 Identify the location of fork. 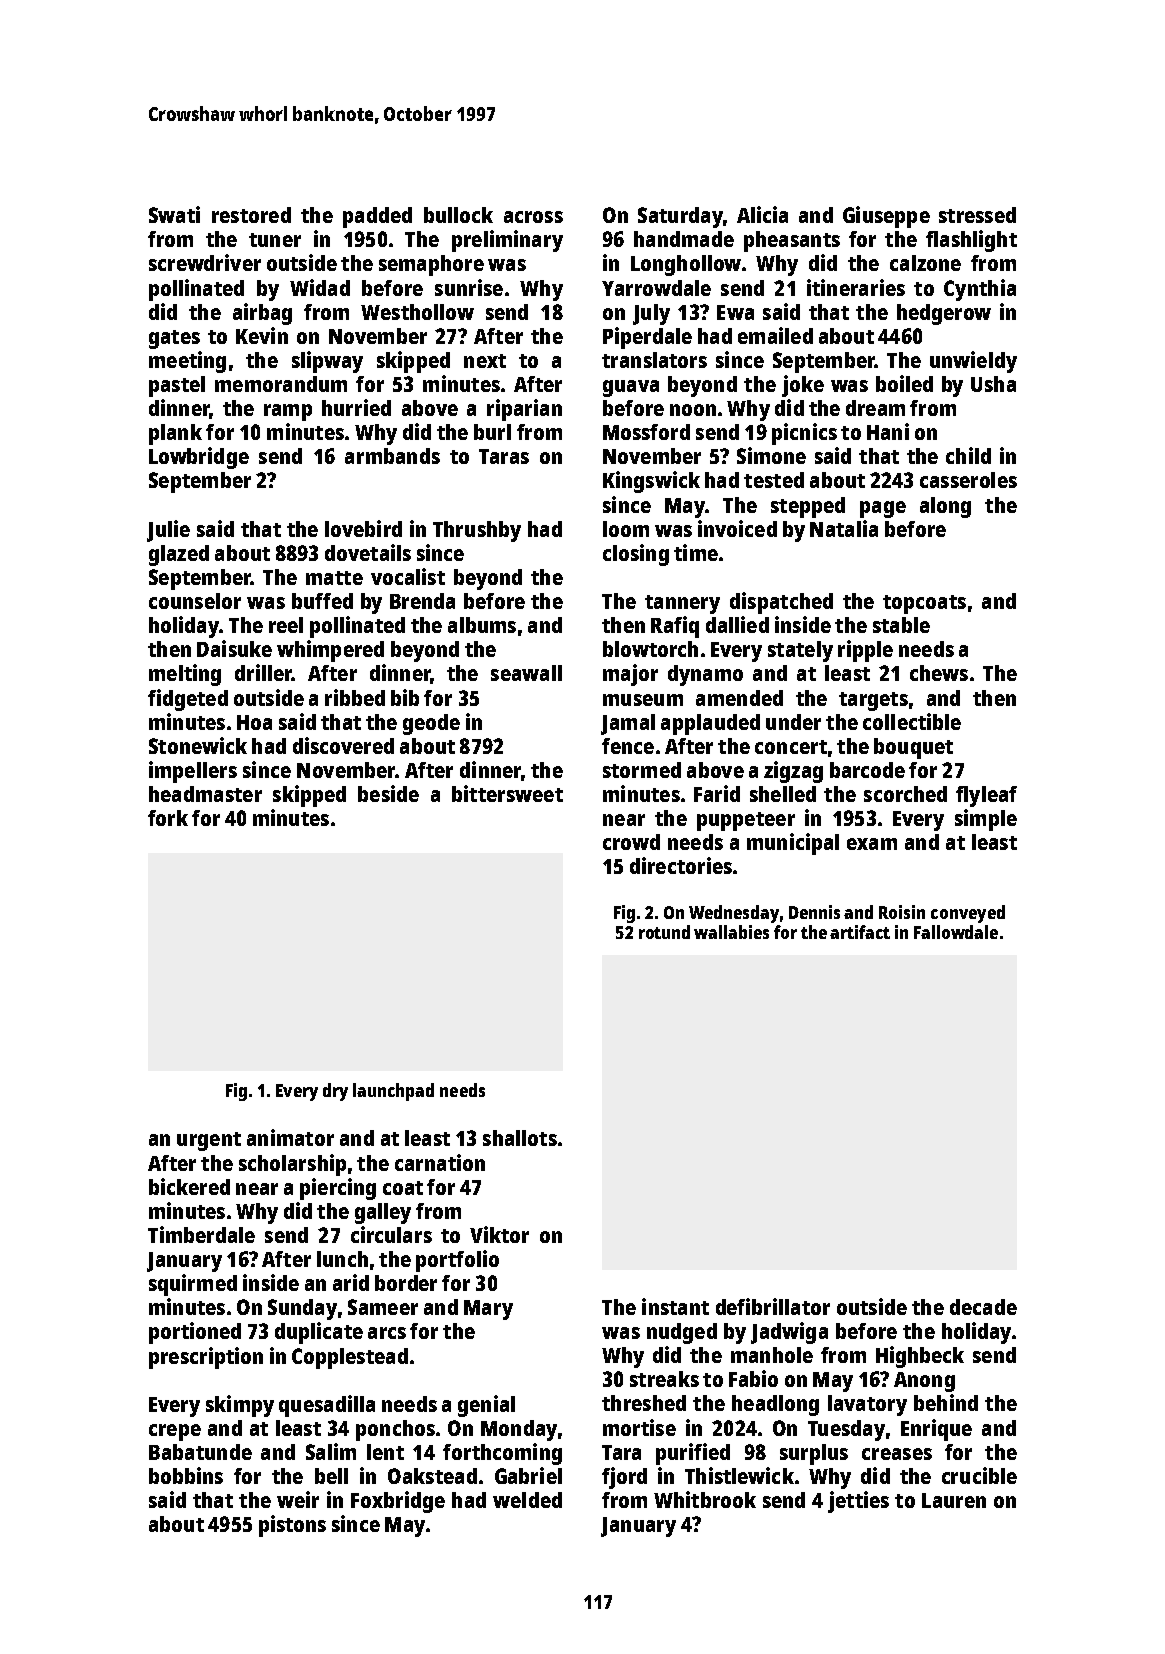
(168, 818).
